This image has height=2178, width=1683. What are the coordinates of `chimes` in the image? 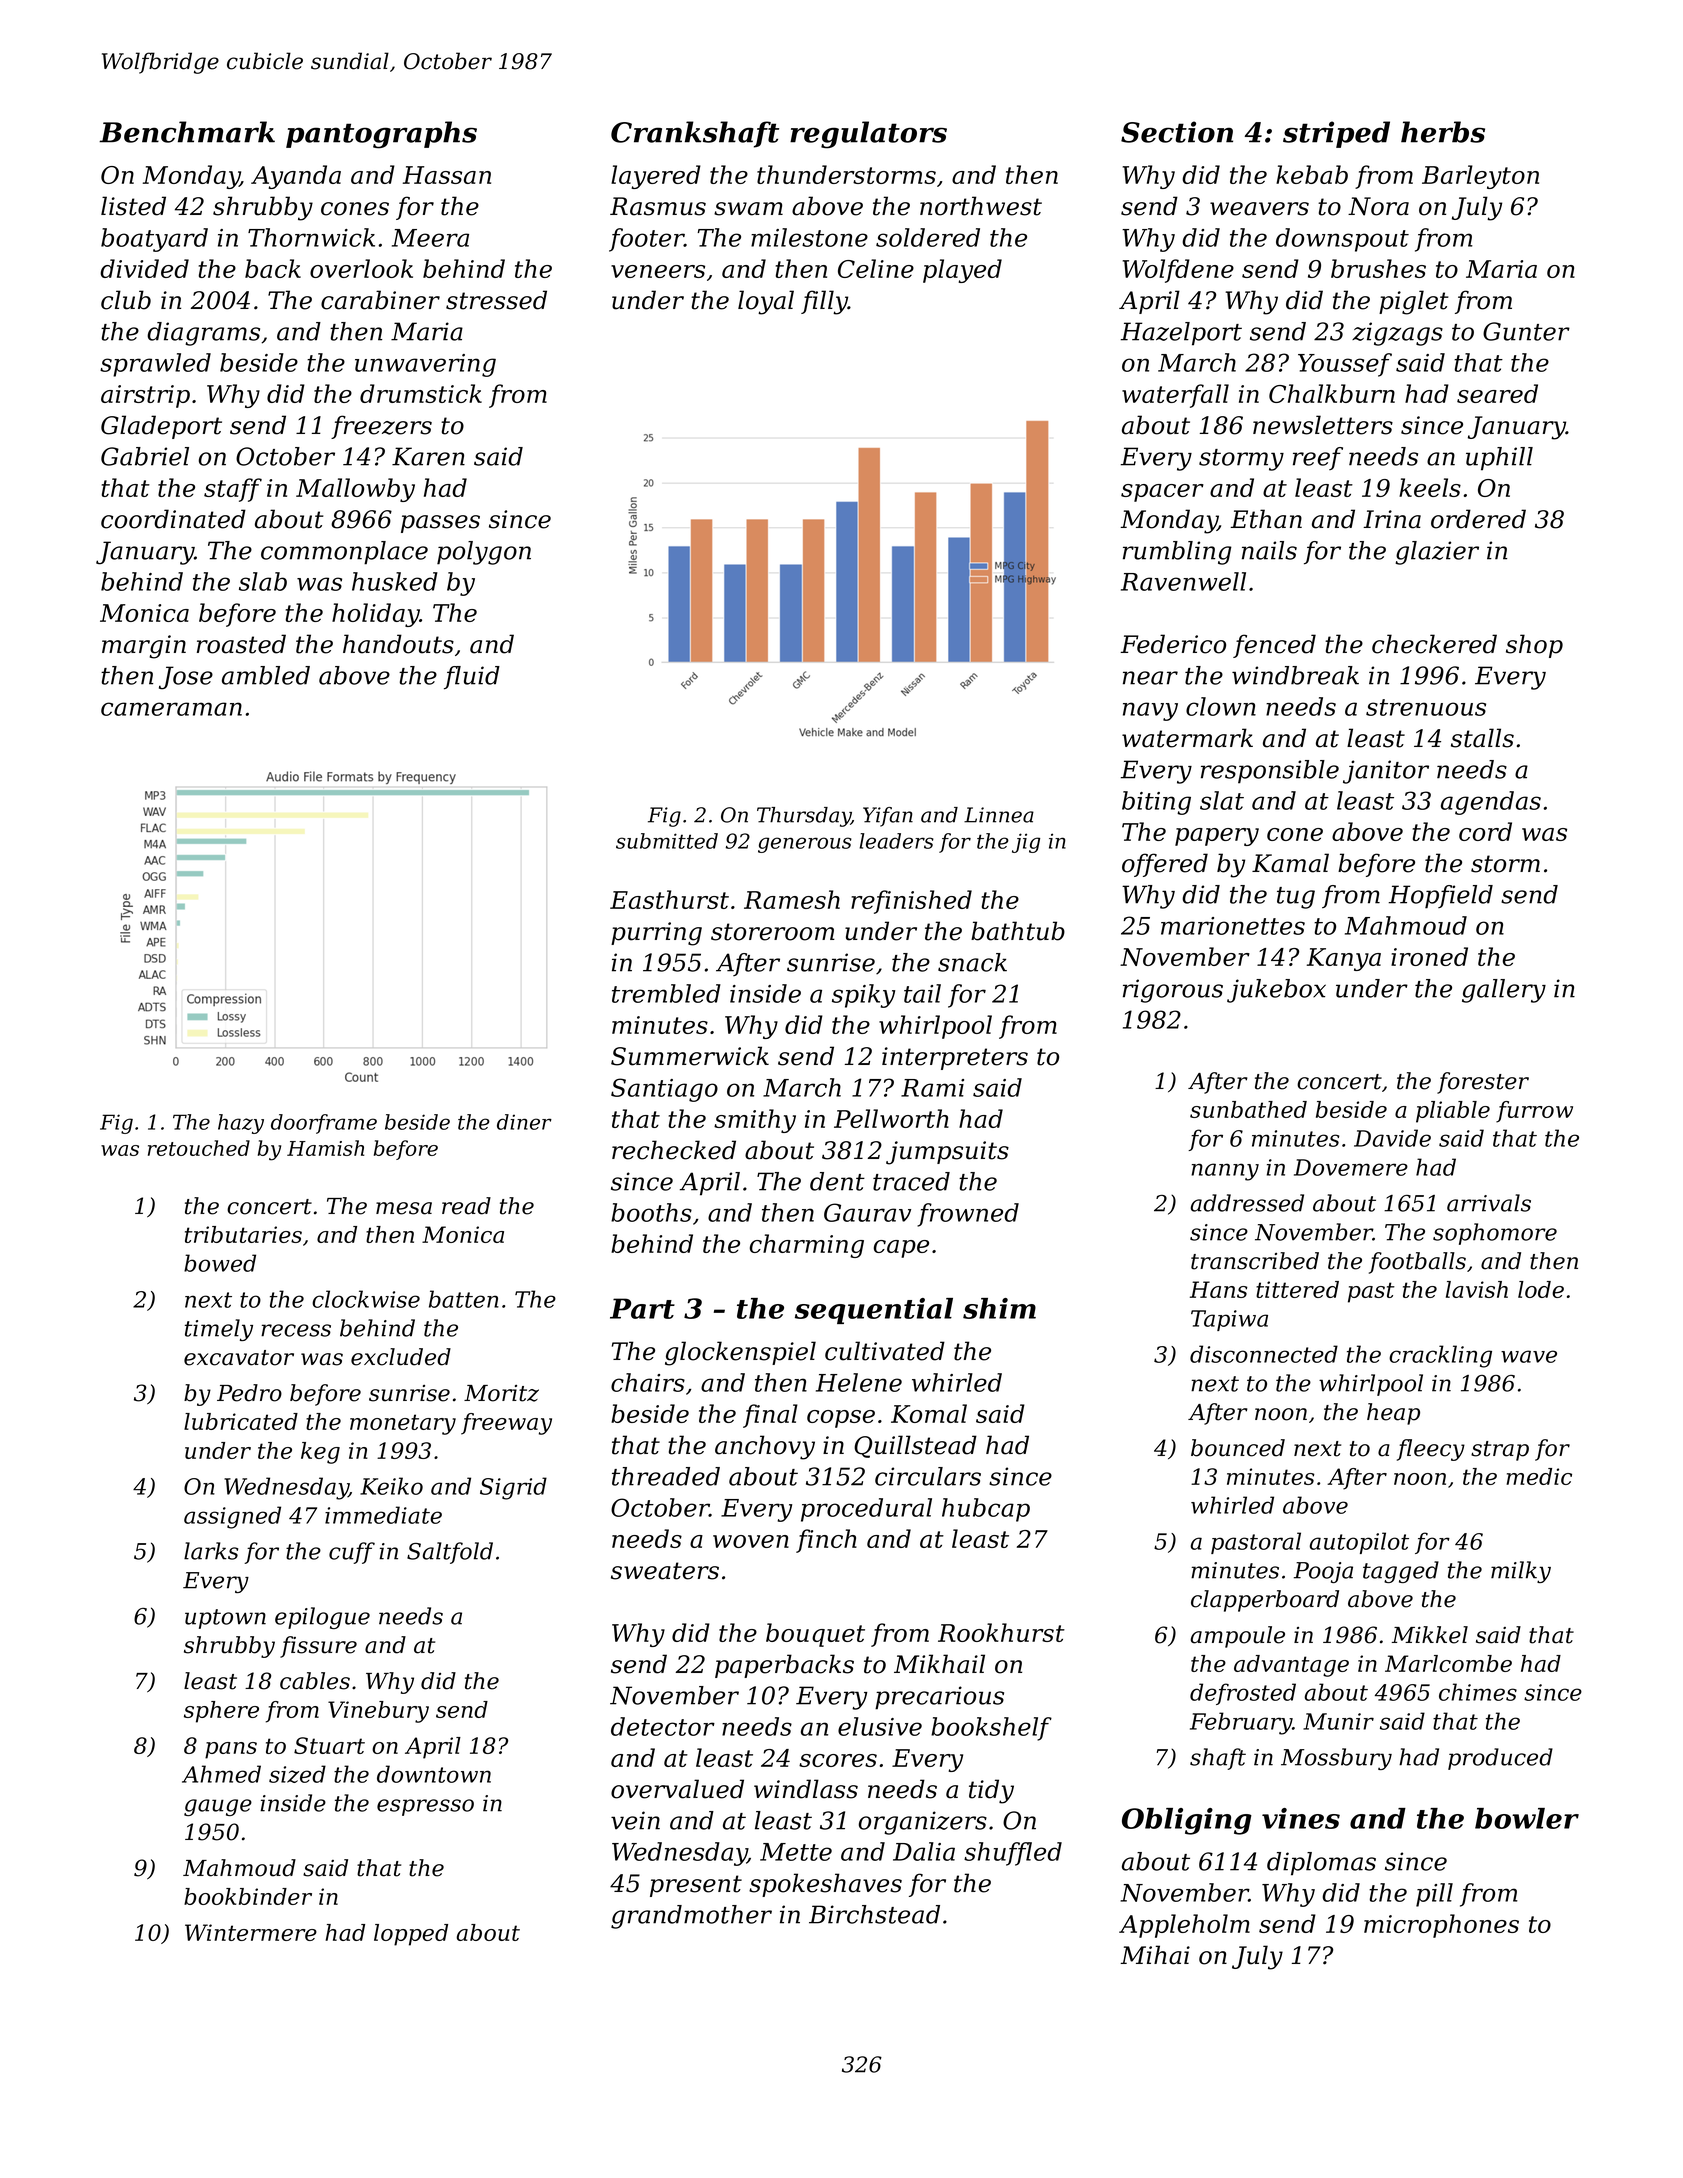 It's located at (1478, 1692).
